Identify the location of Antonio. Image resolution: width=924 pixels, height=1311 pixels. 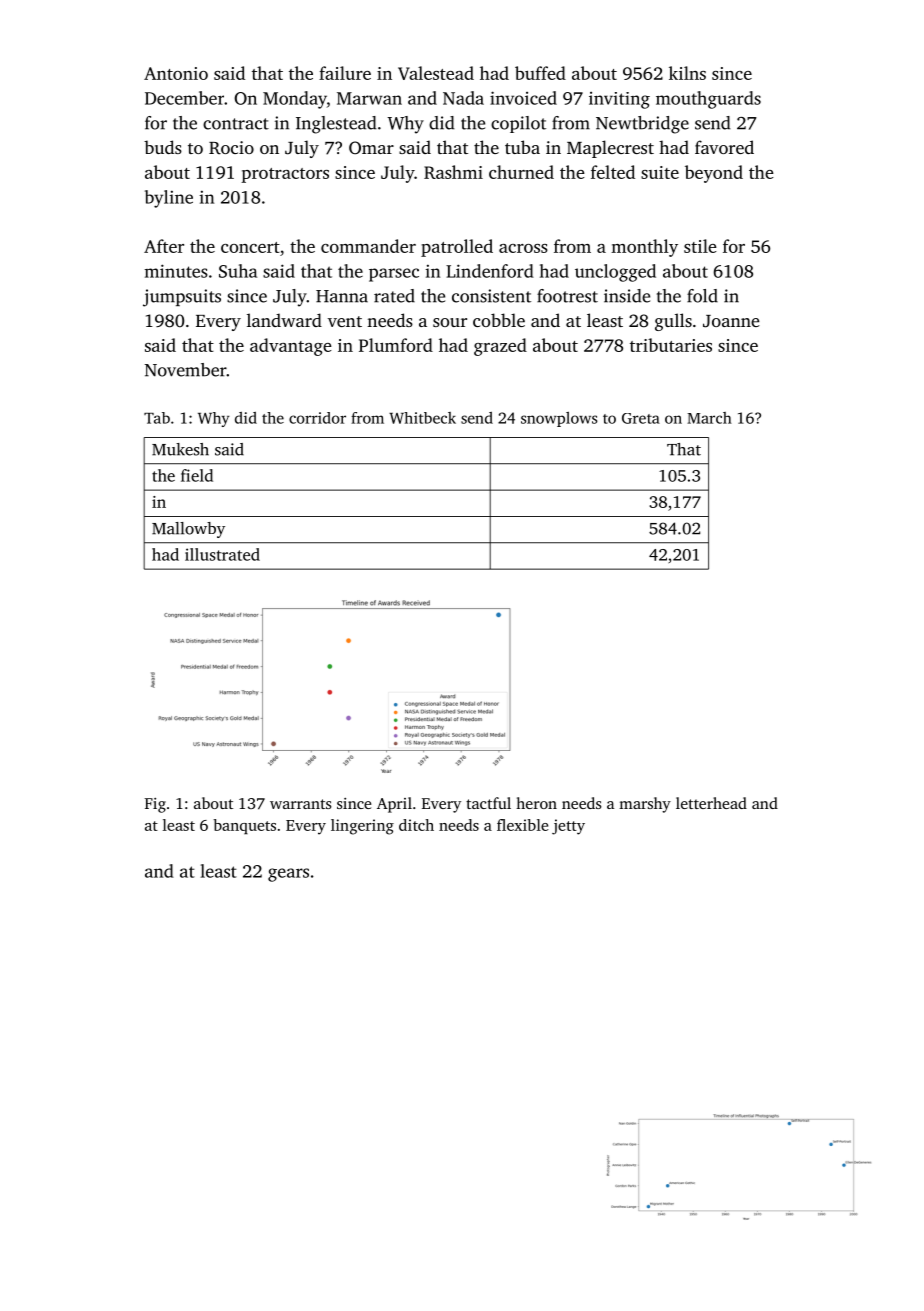
(176, 73).
